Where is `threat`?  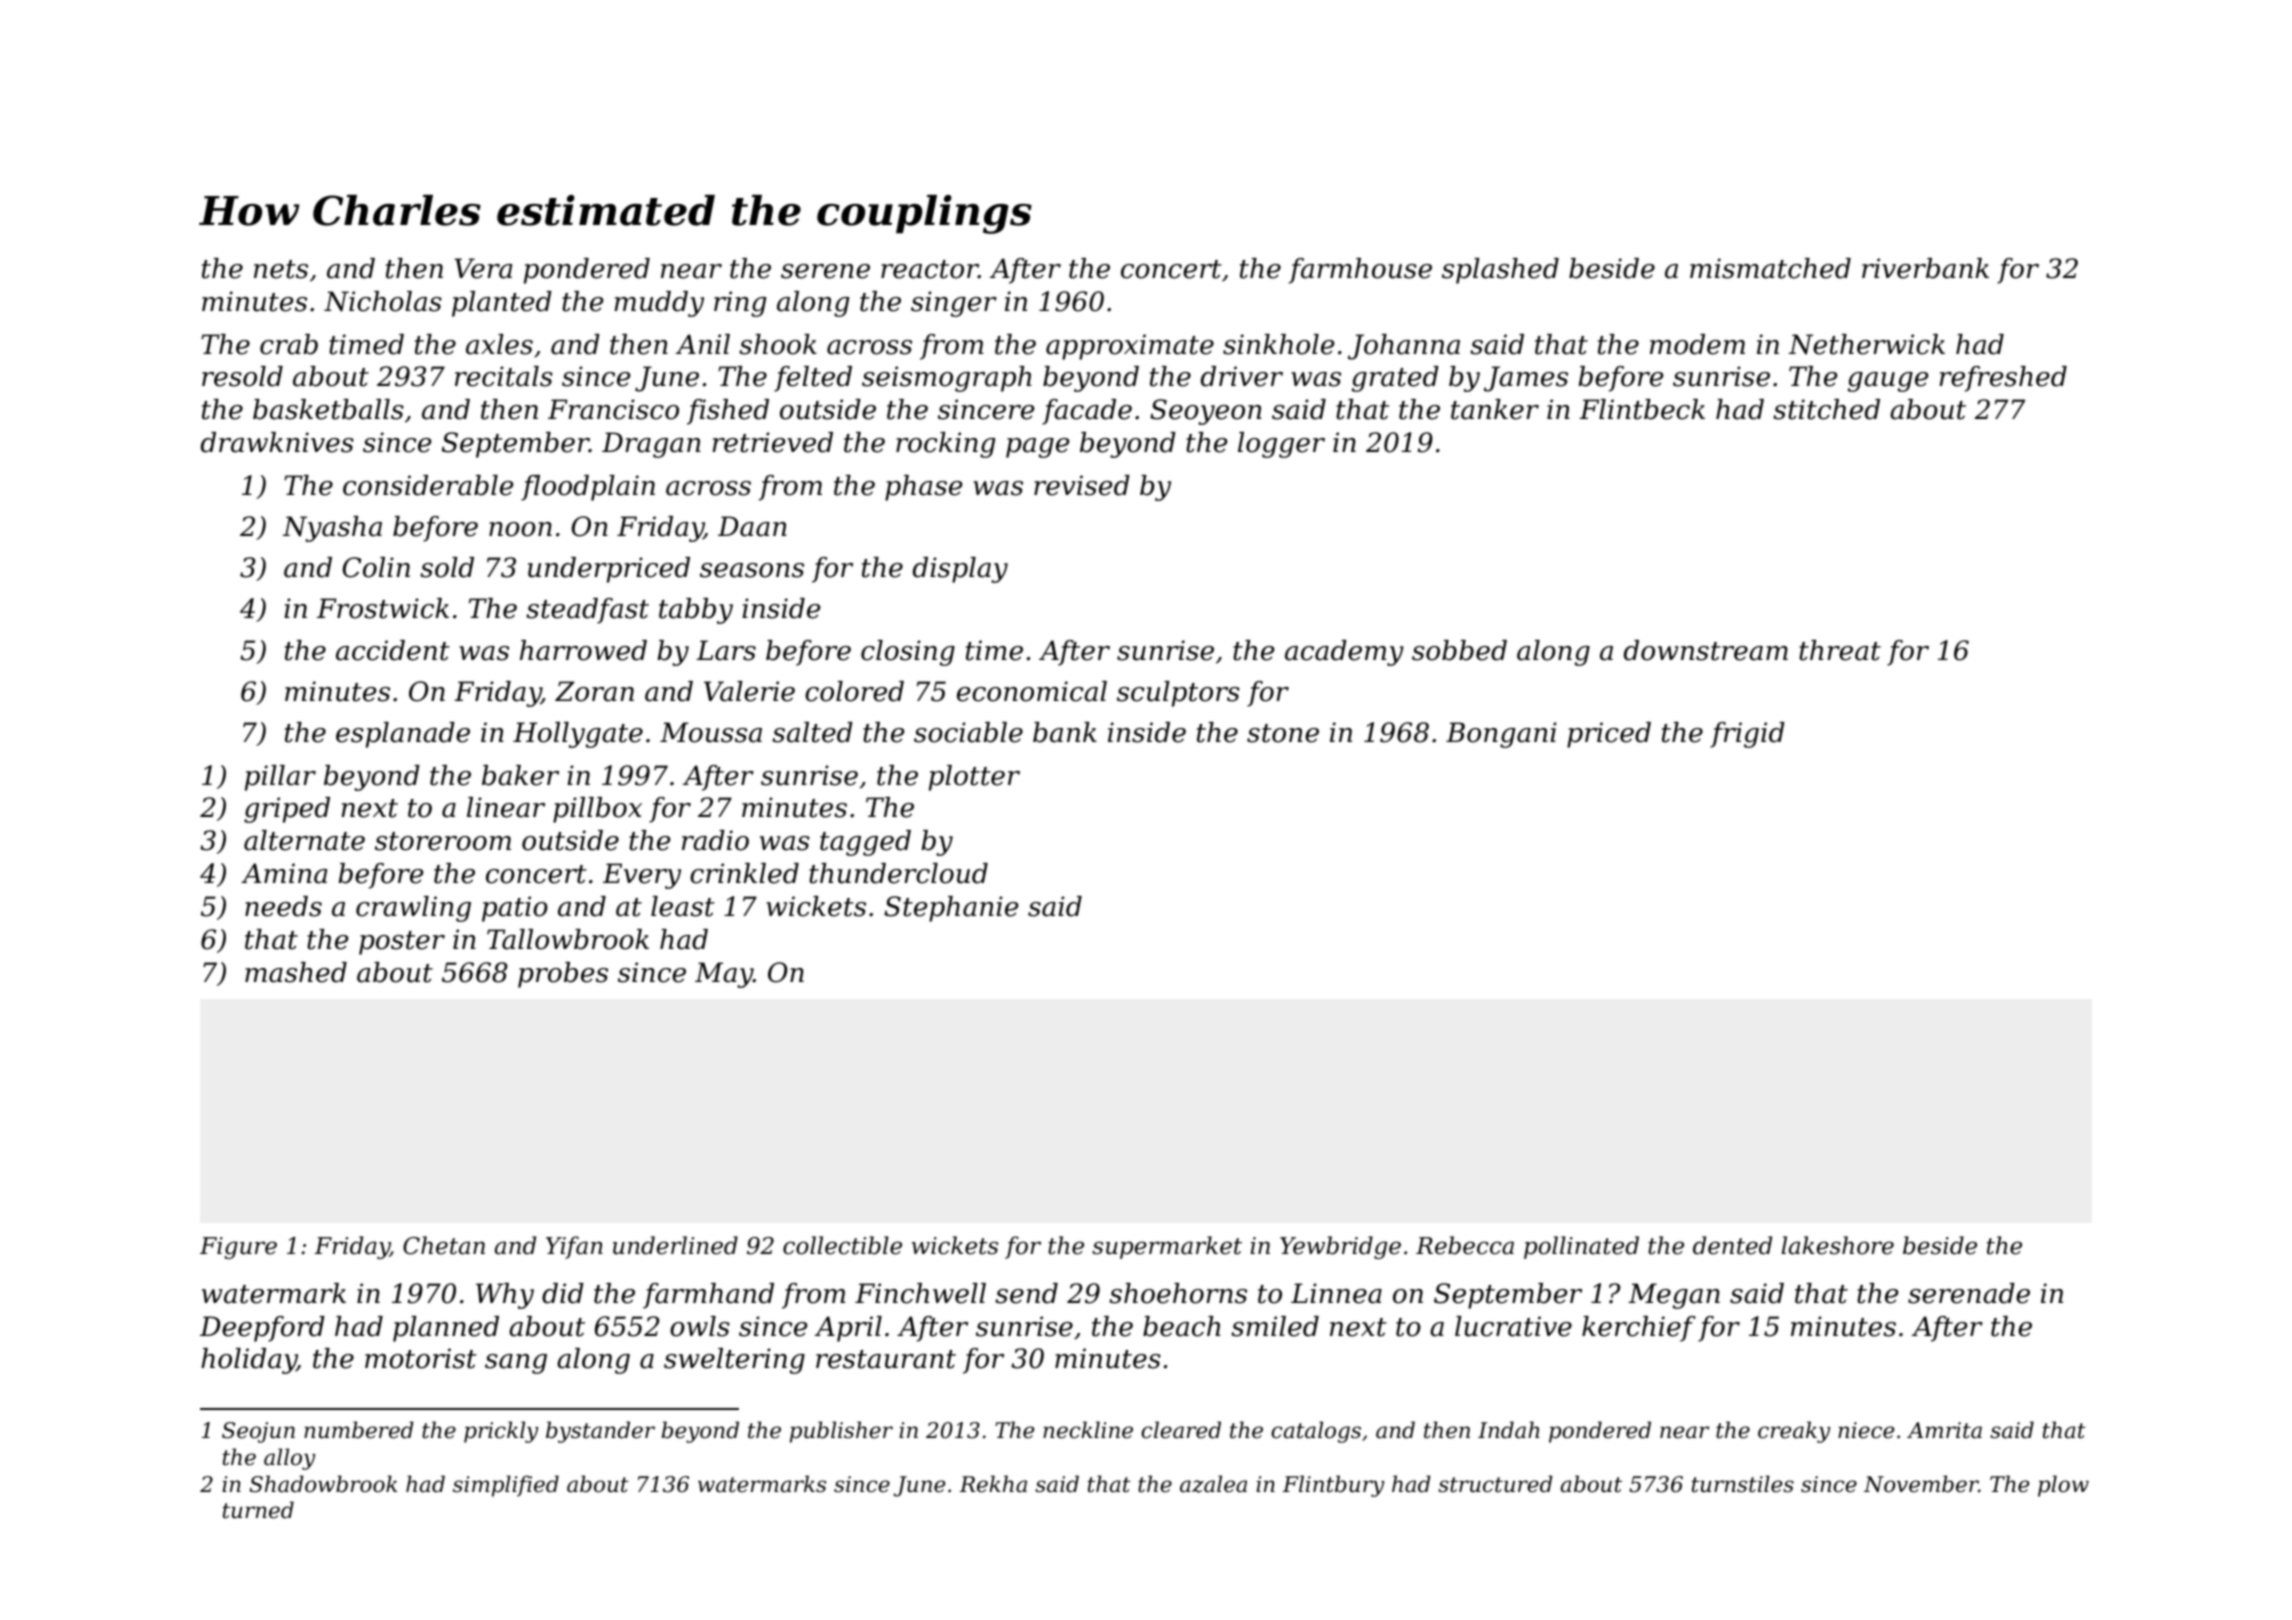
threat is located at coordinates (1840, 650).
